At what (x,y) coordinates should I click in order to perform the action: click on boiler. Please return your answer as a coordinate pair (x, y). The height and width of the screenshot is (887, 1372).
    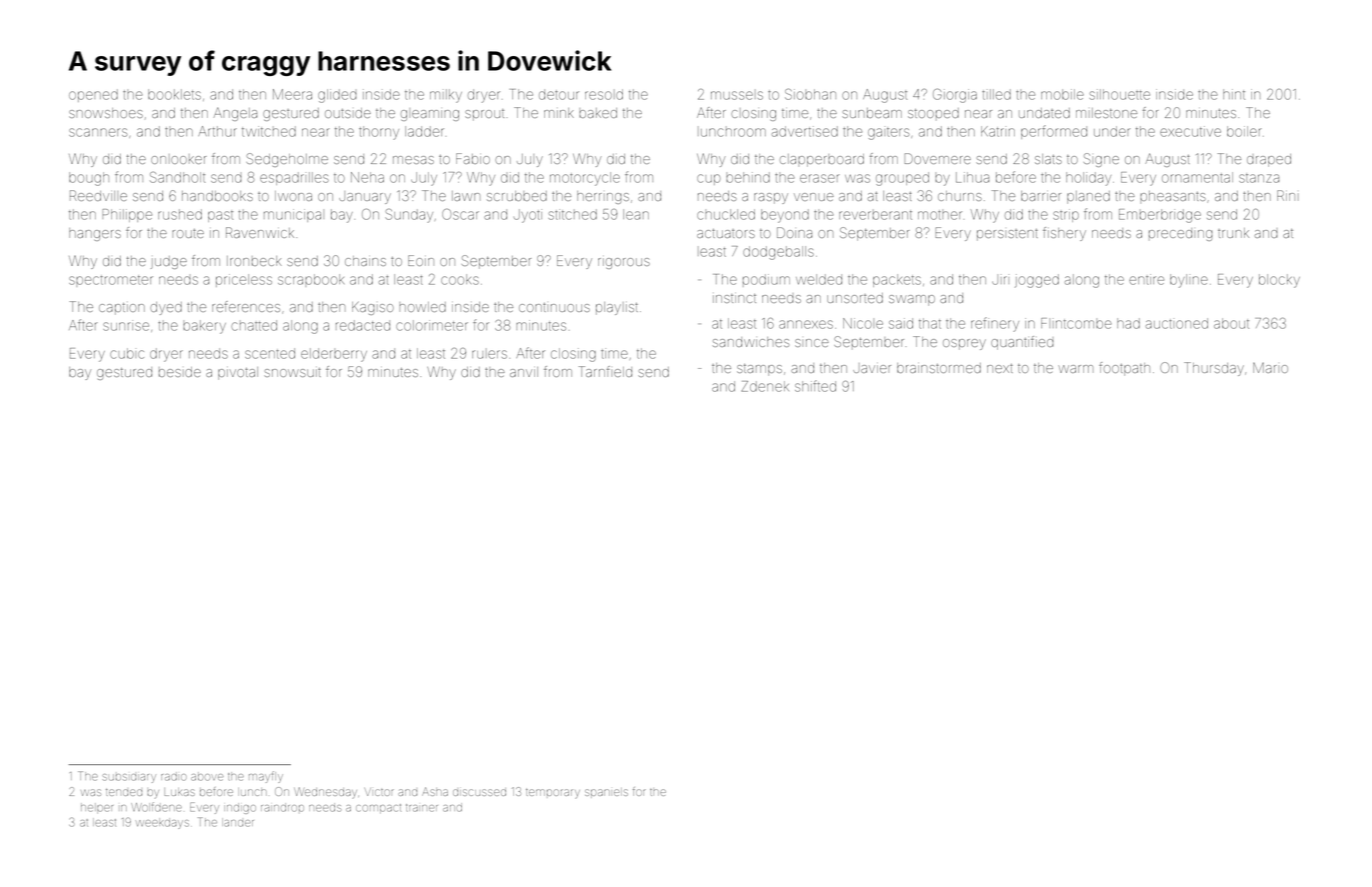
    Looking at the image, I should click on (1244, 131).
